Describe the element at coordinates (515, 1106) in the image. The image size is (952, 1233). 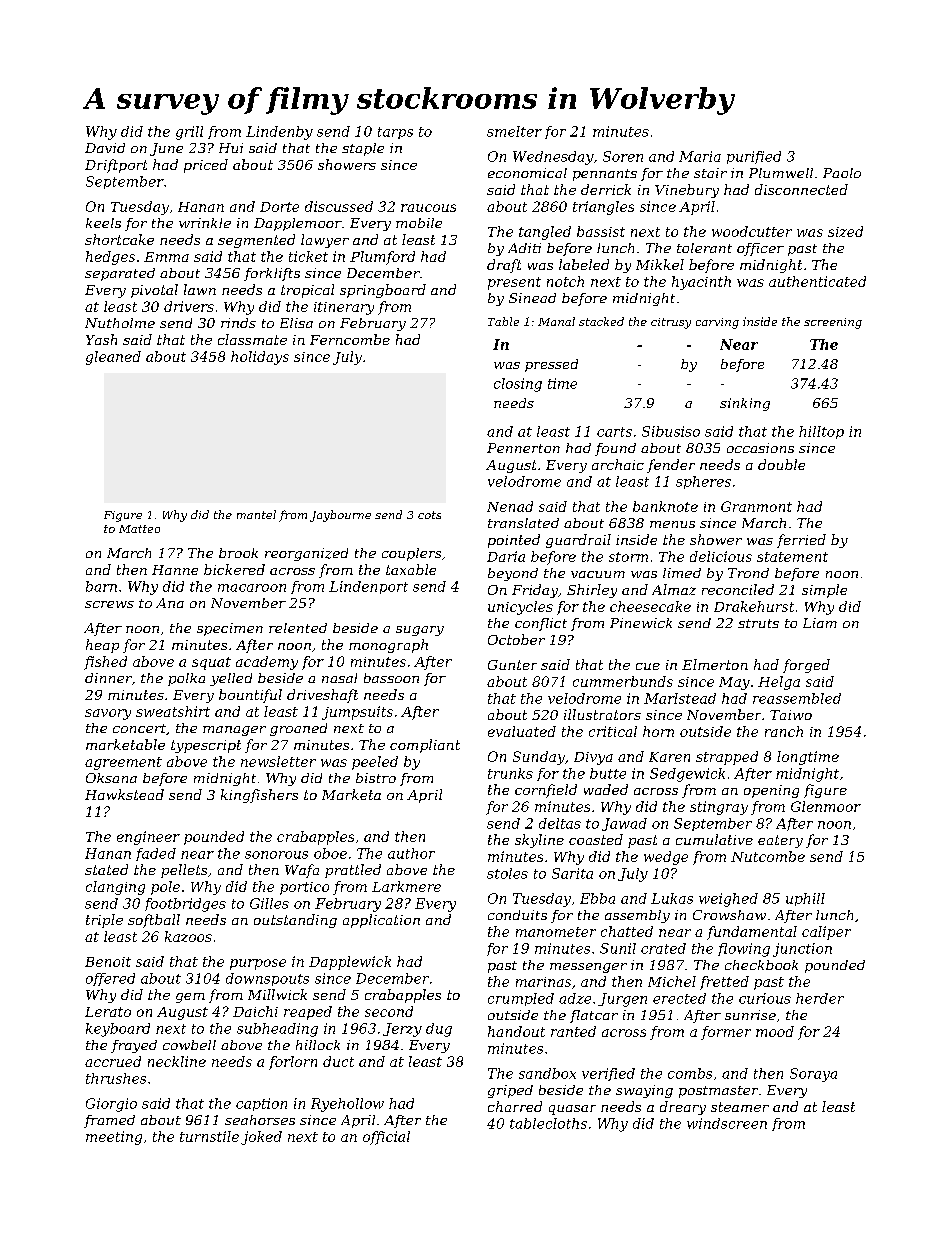
I see `charred` at that location.
